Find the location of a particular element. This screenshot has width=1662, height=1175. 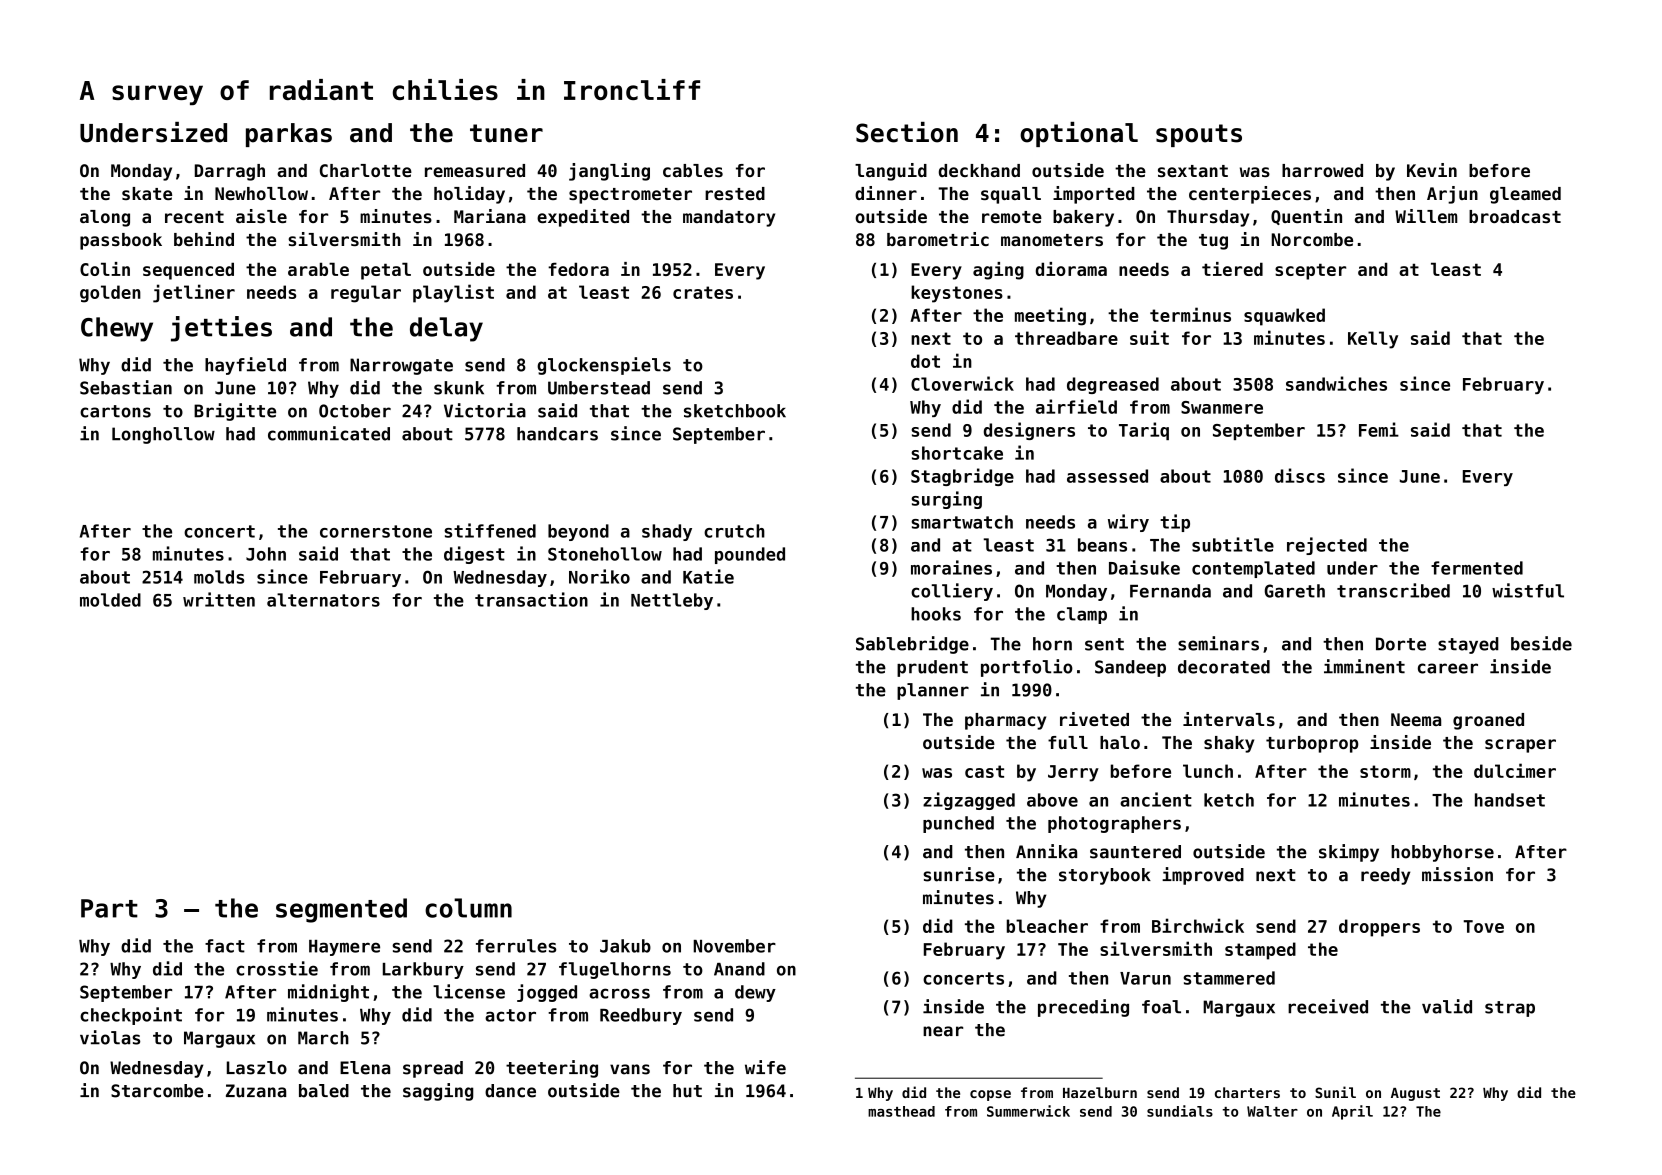

Part is located at coordinates (109, 908).
